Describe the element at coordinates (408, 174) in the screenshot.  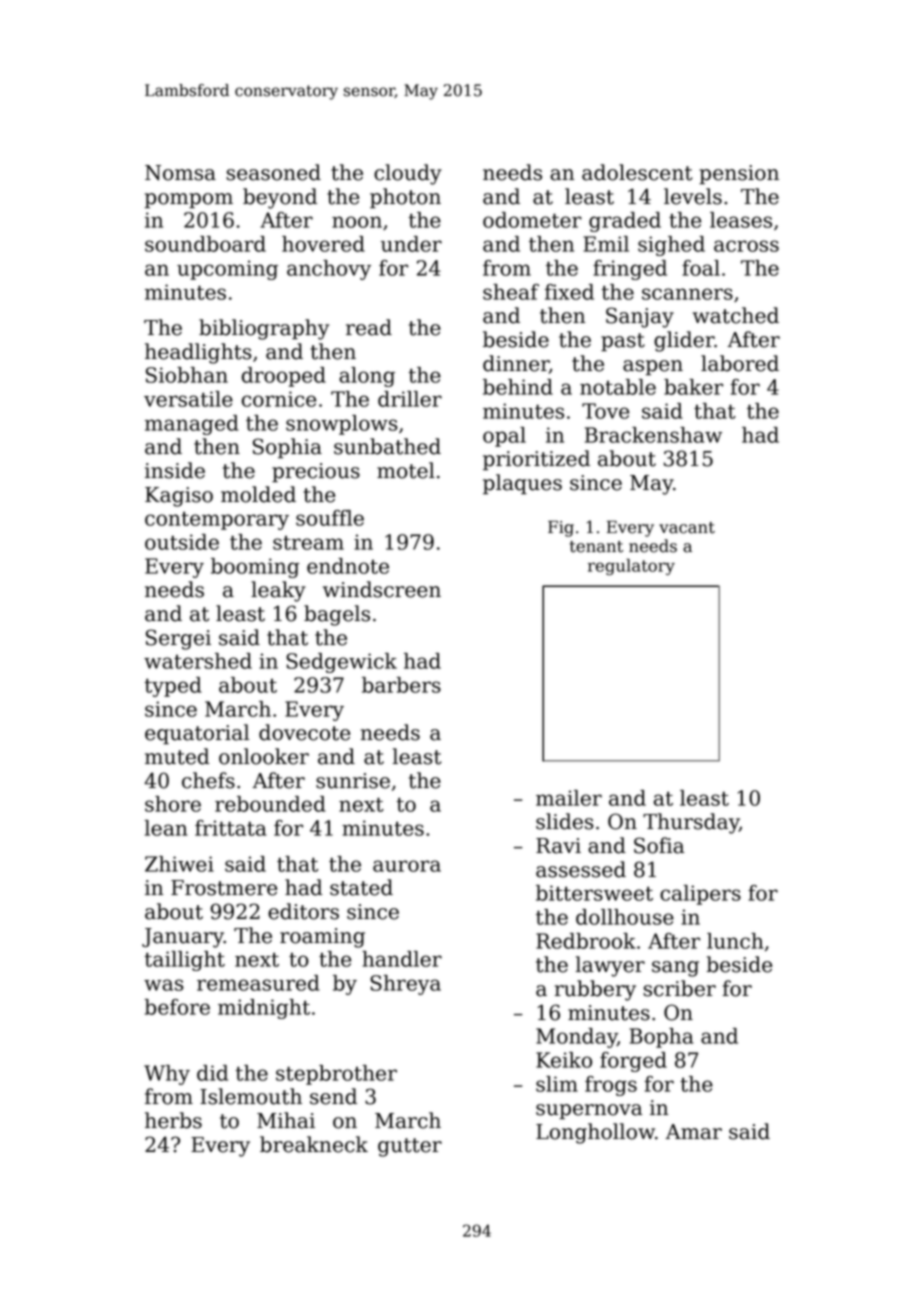
I see `cloudy` at that location.
